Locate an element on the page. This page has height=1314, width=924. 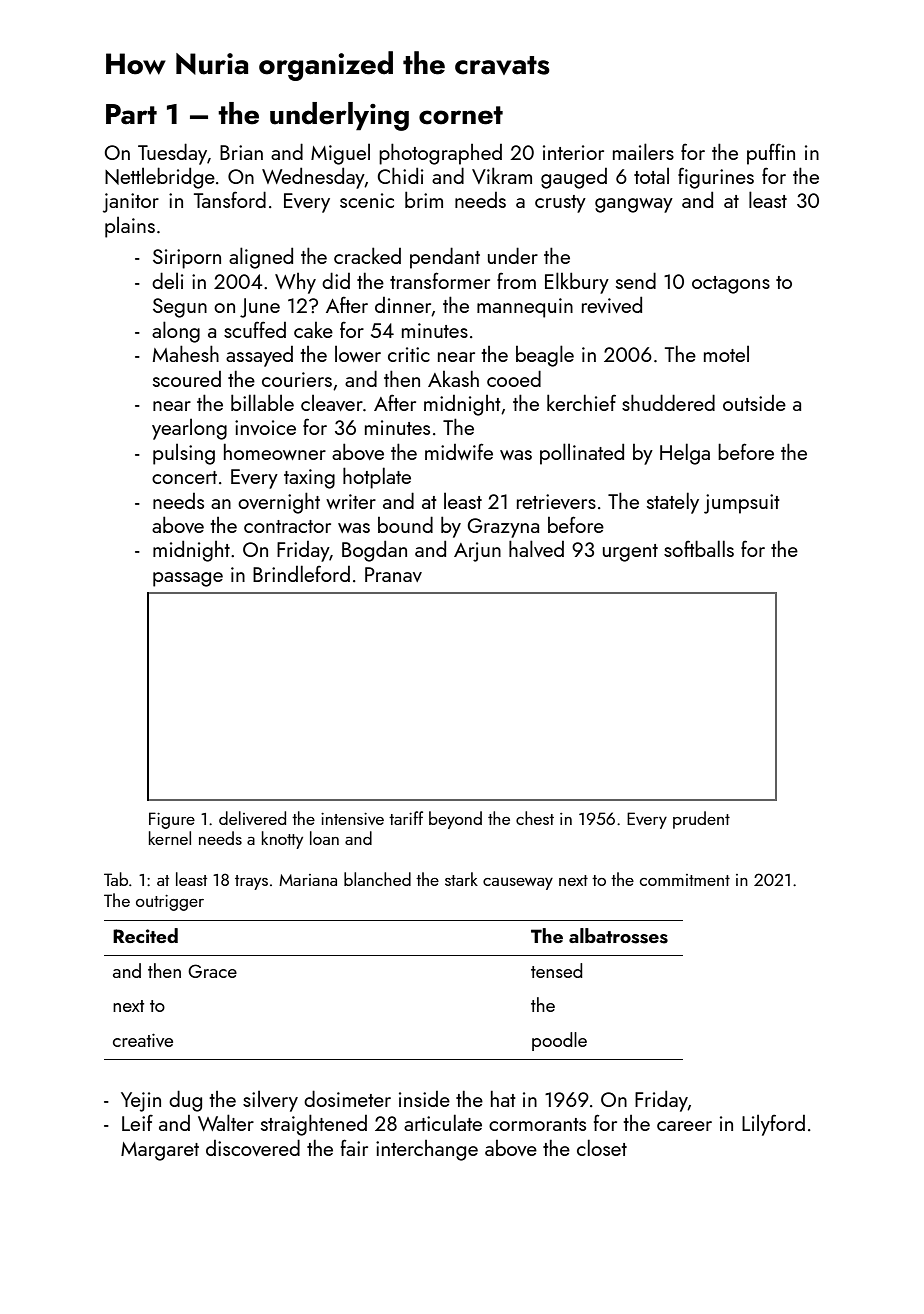
Lilyford is located at coordinates (773, 1125).
